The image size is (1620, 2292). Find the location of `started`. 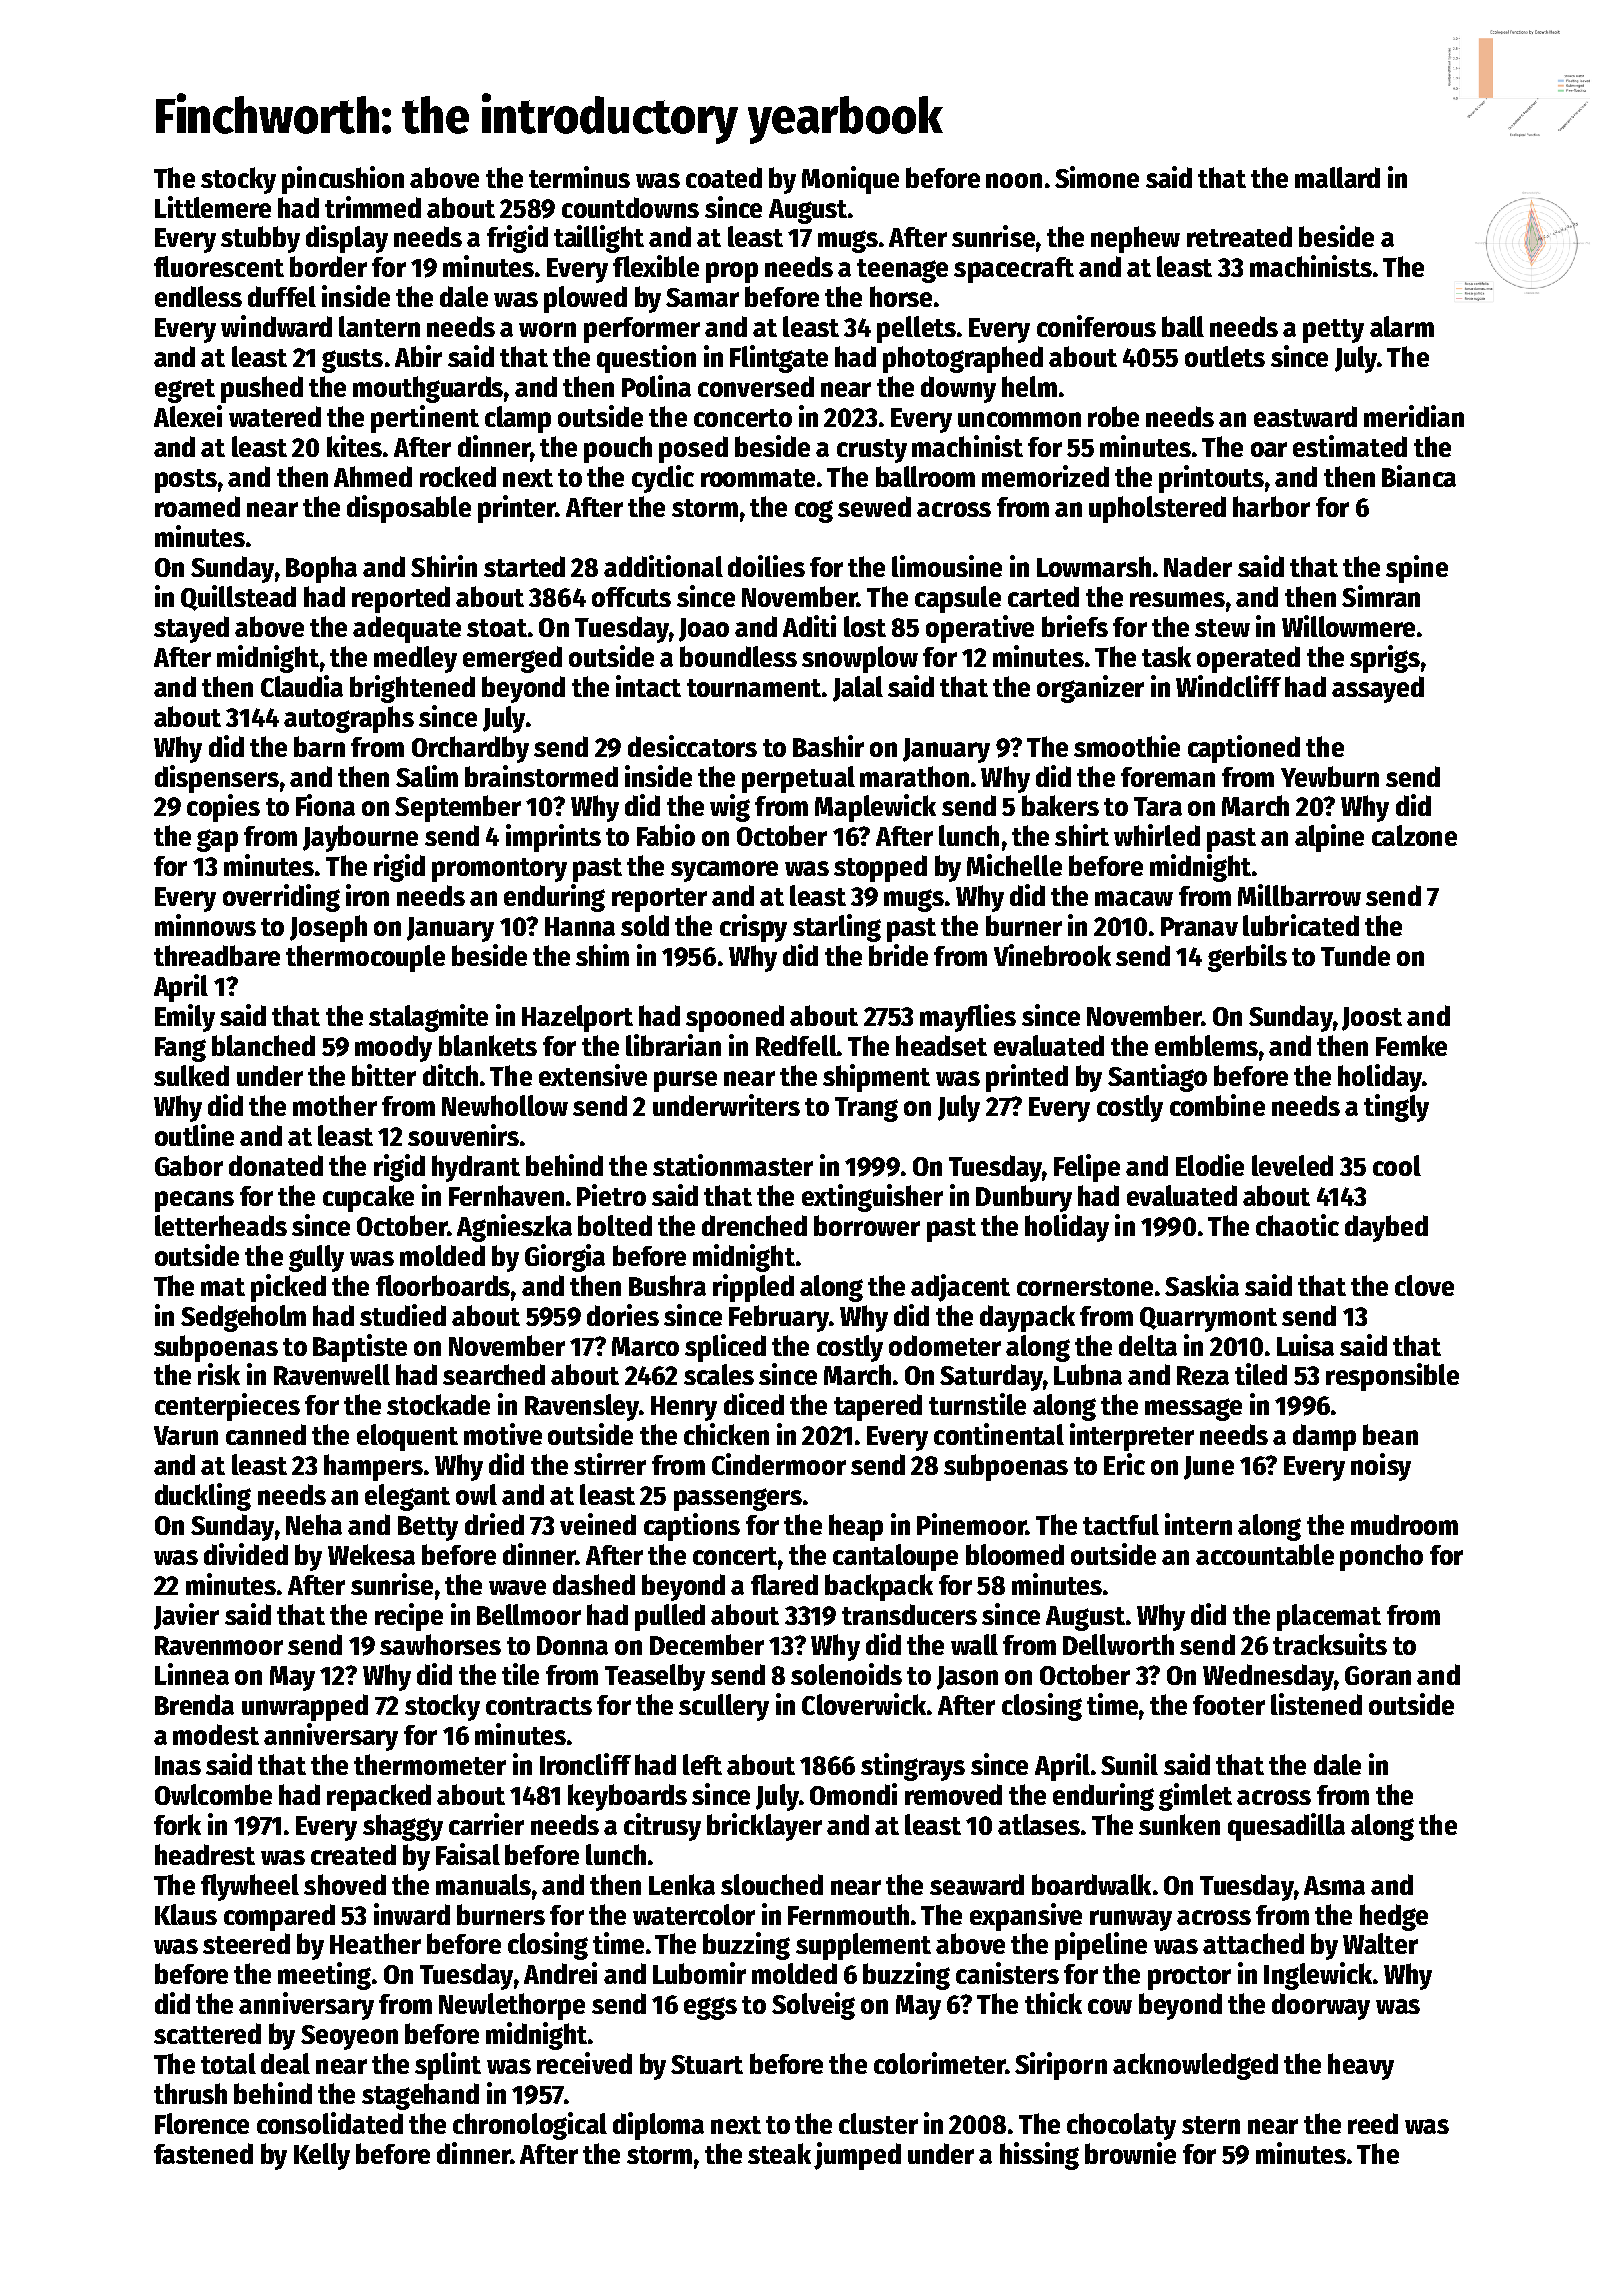

started is located at coordinates (524, 566).
